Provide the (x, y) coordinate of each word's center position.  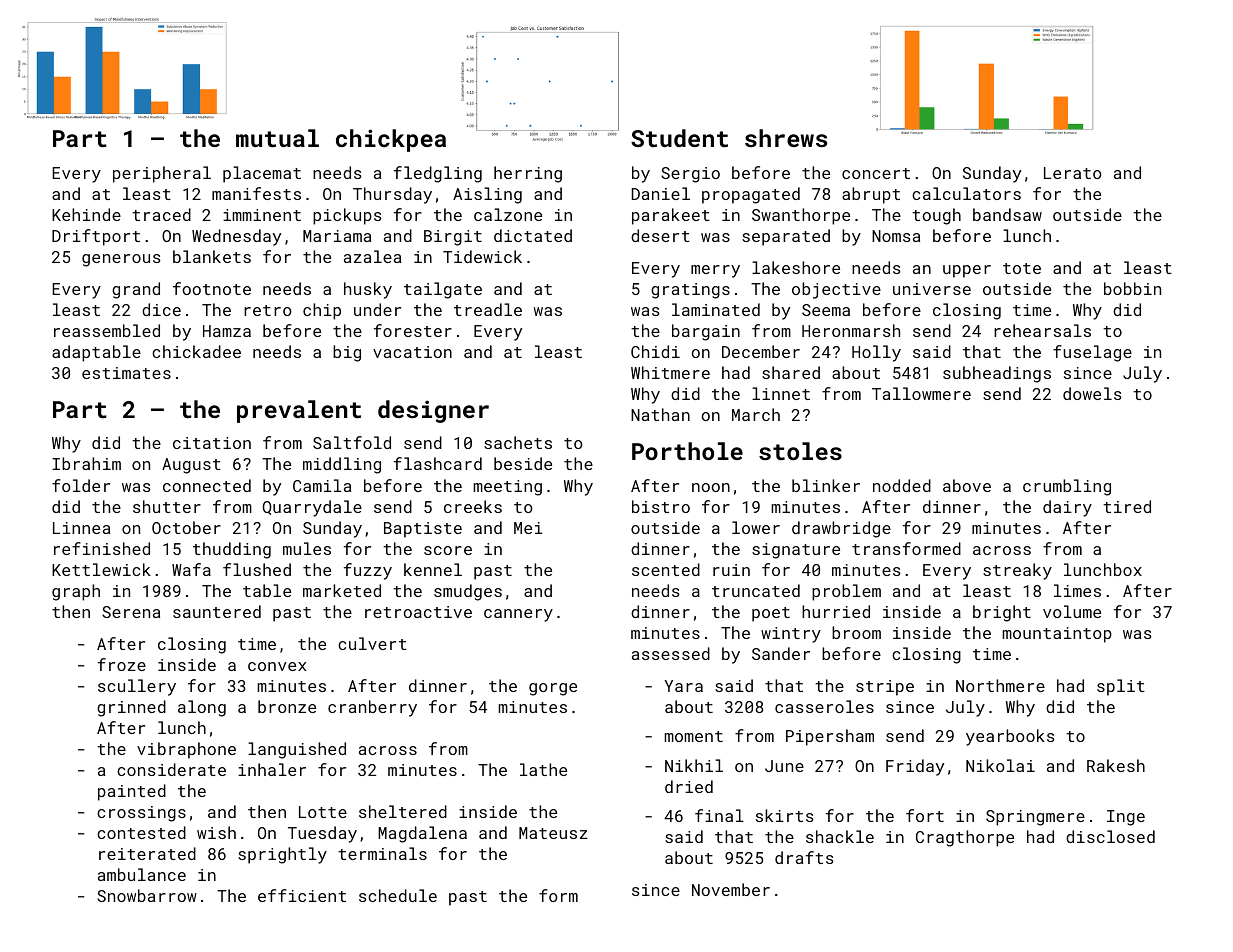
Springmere (1035, 818)
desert (660, 235)
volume (1072, 611)
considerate (171, 769)
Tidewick (482, 256)
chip (322, 311)
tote (1022, 268)
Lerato (1073, 173)
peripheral (162, 174)
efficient (302, 895)
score (448, 550)
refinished (102, 548)
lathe (543, 769)
